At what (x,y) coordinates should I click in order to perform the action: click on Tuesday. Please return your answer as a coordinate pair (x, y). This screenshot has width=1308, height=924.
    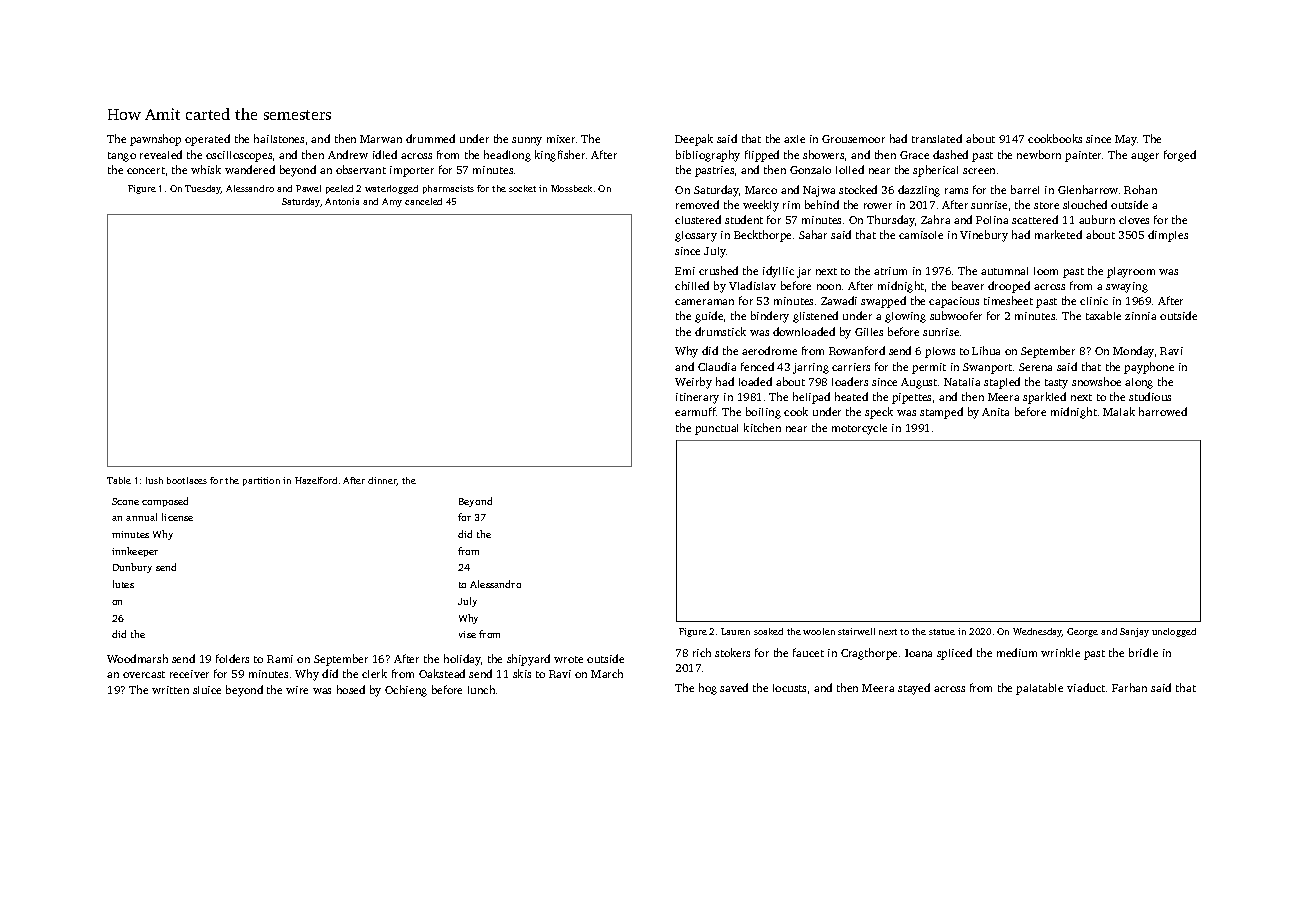
    Looking at the image, I should click on (203, 189).
